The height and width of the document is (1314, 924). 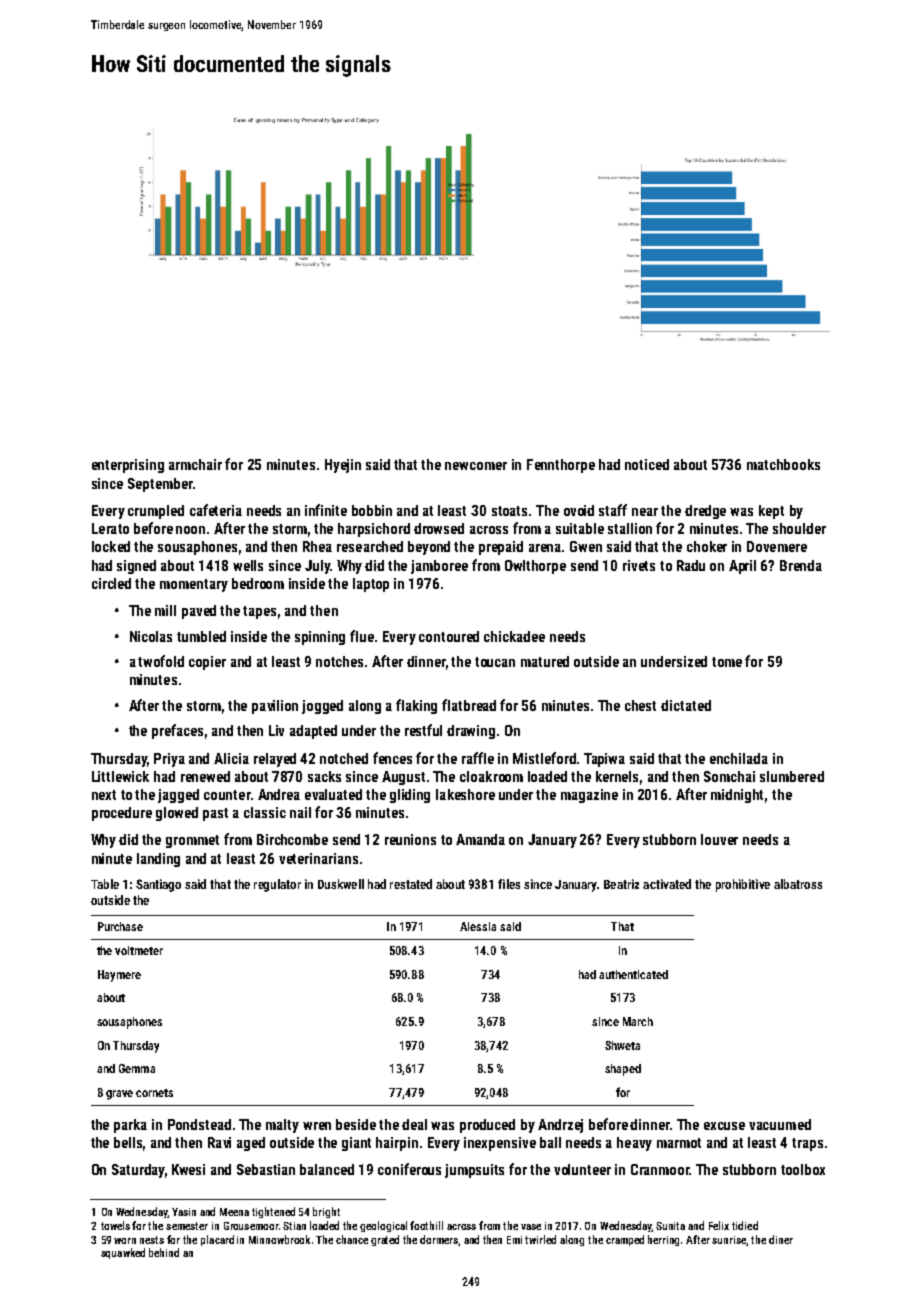 What do you see at coordinates (801, 565) in the document?
I see `Brenda` at bounding box center [801, 565].
